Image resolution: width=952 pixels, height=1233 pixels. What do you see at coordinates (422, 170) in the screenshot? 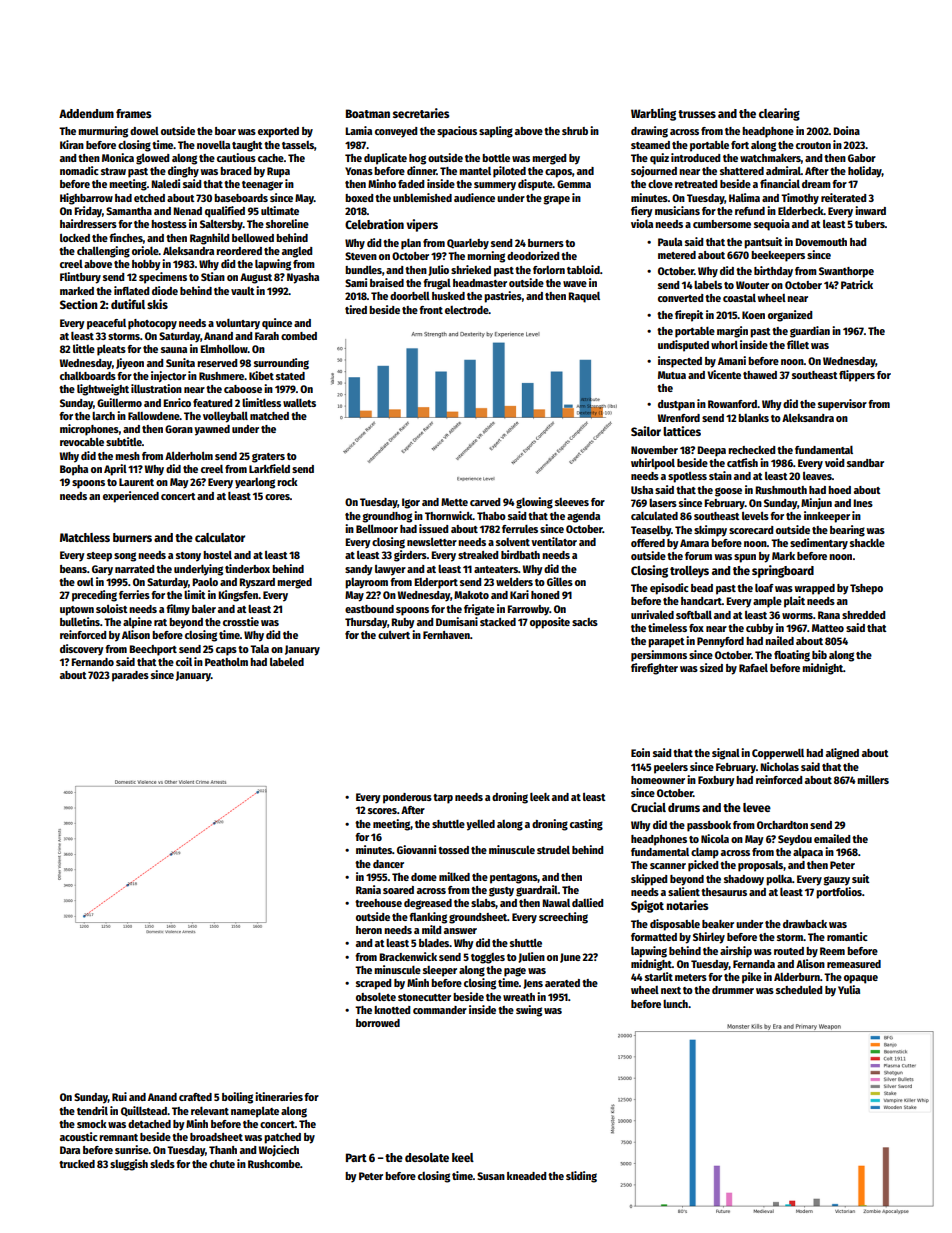
I see `dinner` at bounding box center [422, 170].
